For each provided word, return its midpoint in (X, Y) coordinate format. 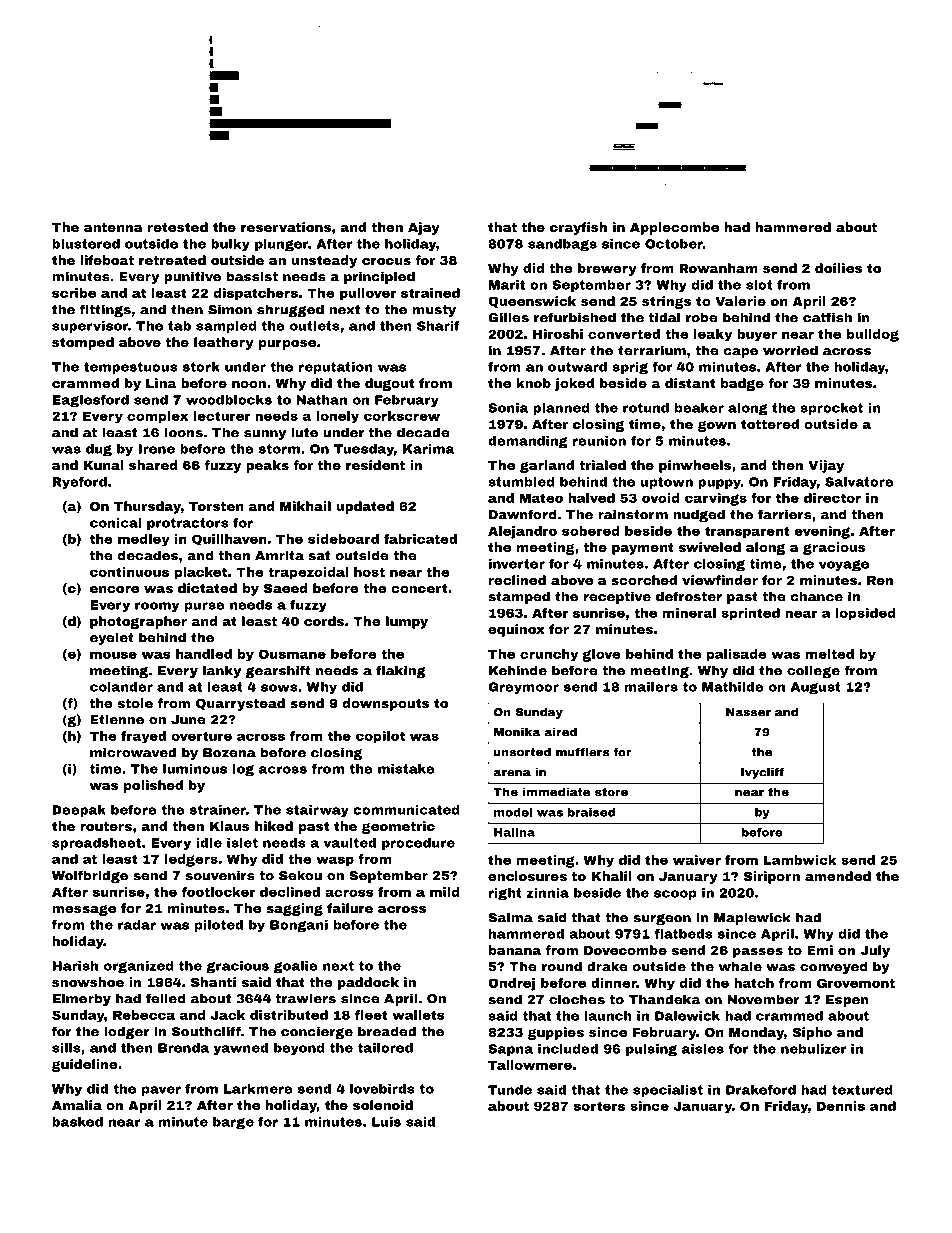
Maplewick (752, 918)
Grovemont (856, 983)
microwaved (133, 752)
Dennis (841, 1106)
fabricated (420, 539)
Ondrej (511, 984)
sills (66, 1048)
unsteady (324, 261)
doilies (838, 268)
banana (515, 950)
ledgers (191, 860)
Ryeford (79, 483)
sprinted (750, 614)
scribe (74, 293)
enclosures (527, 876)
